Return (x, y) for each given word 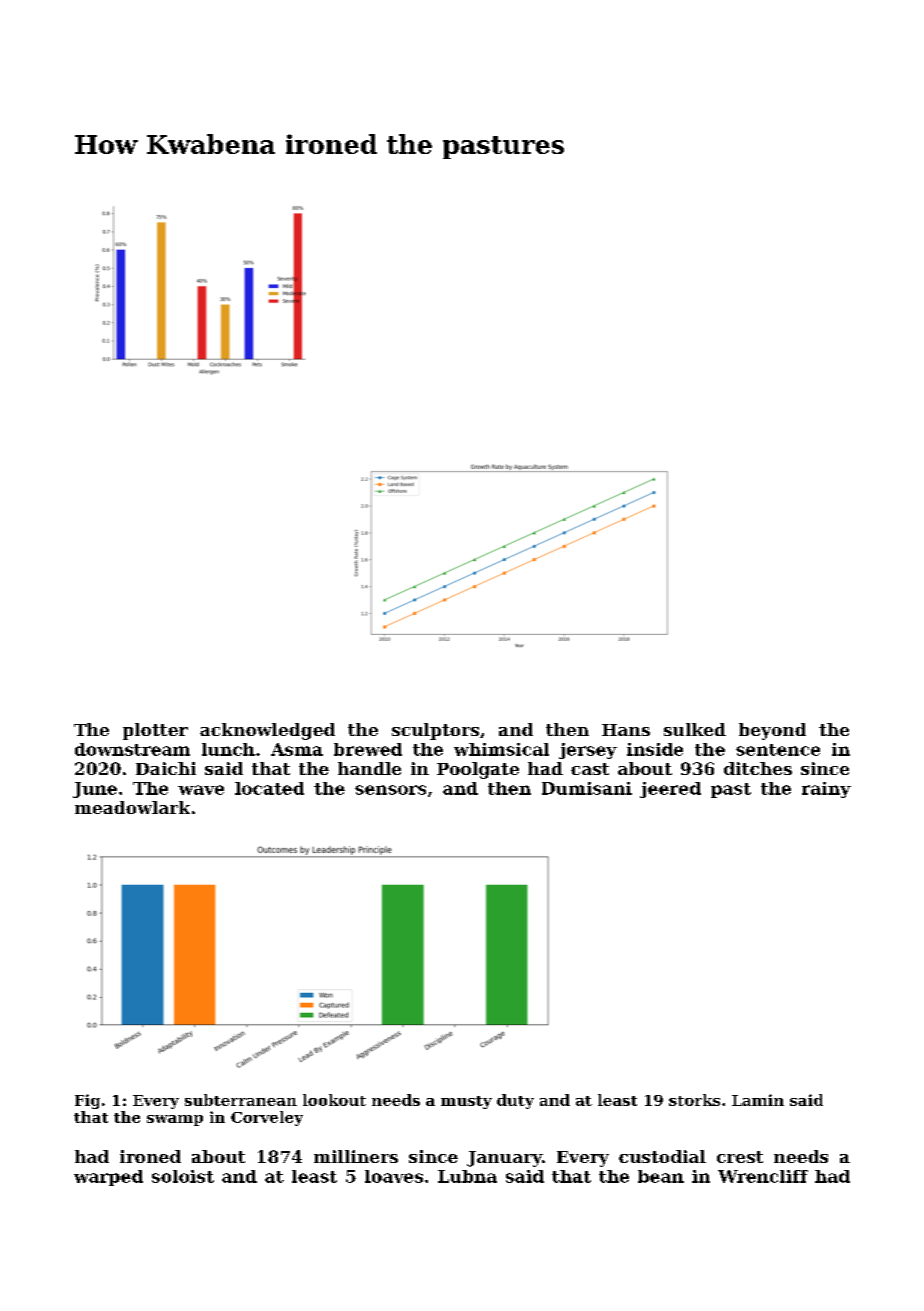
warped (108, 1178)
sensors (390, 790)
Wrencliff (763, 1176)
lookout (334, 1100)
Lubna (467, 1176)
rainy (826, 790)
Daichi (166, 768)
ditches (758, 768)
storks (694, 1100)
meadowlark (132, 807)
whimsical (501, 749)
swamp (175, 1120)
